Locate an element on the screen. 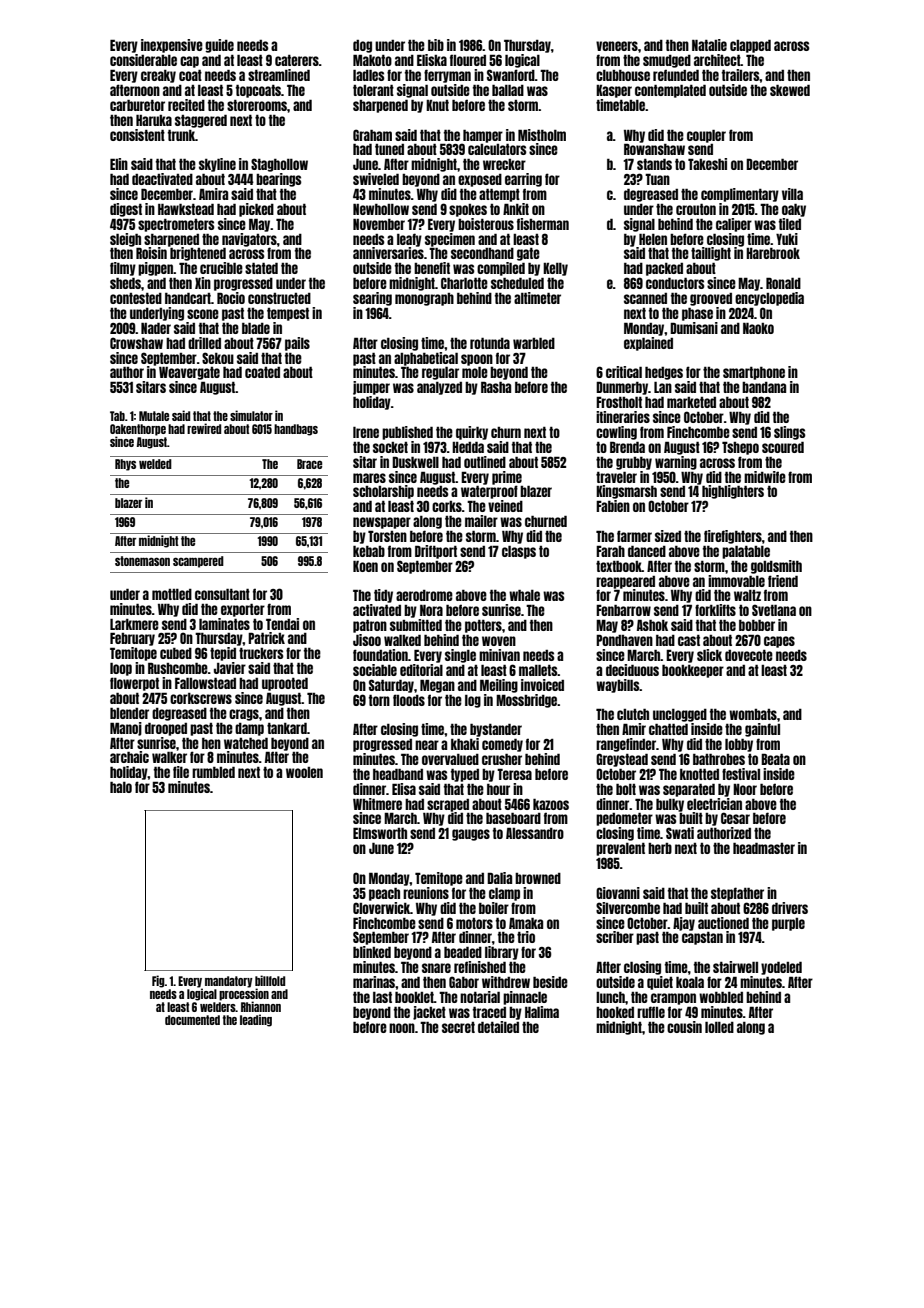 The width and height of the screenshot is (924, 1308). cousin is located at coordinates (684, 1027).
